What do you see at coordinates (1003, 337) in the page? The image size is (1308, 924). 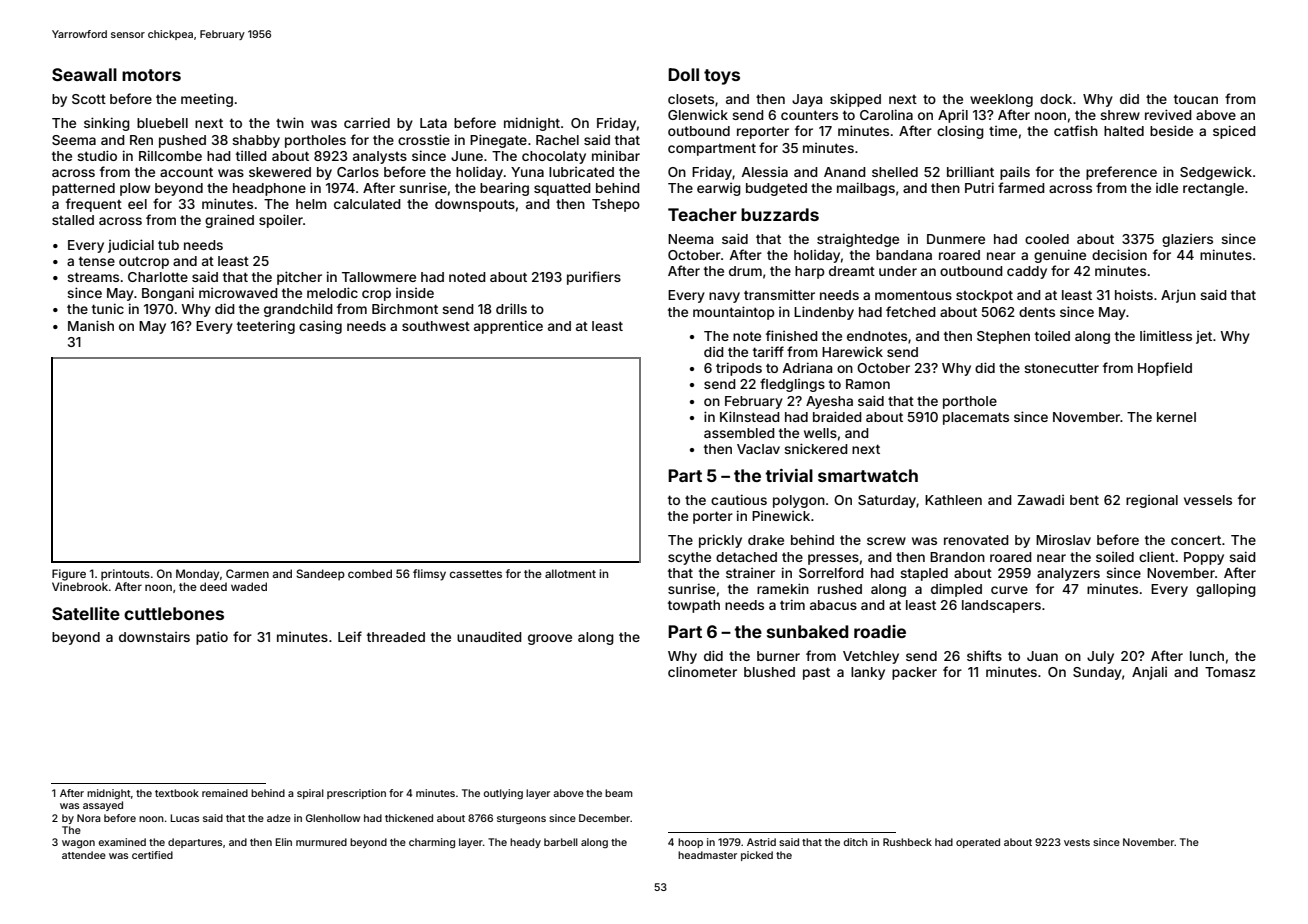 I see `Stephen` at bounding box center [1003, 337].
